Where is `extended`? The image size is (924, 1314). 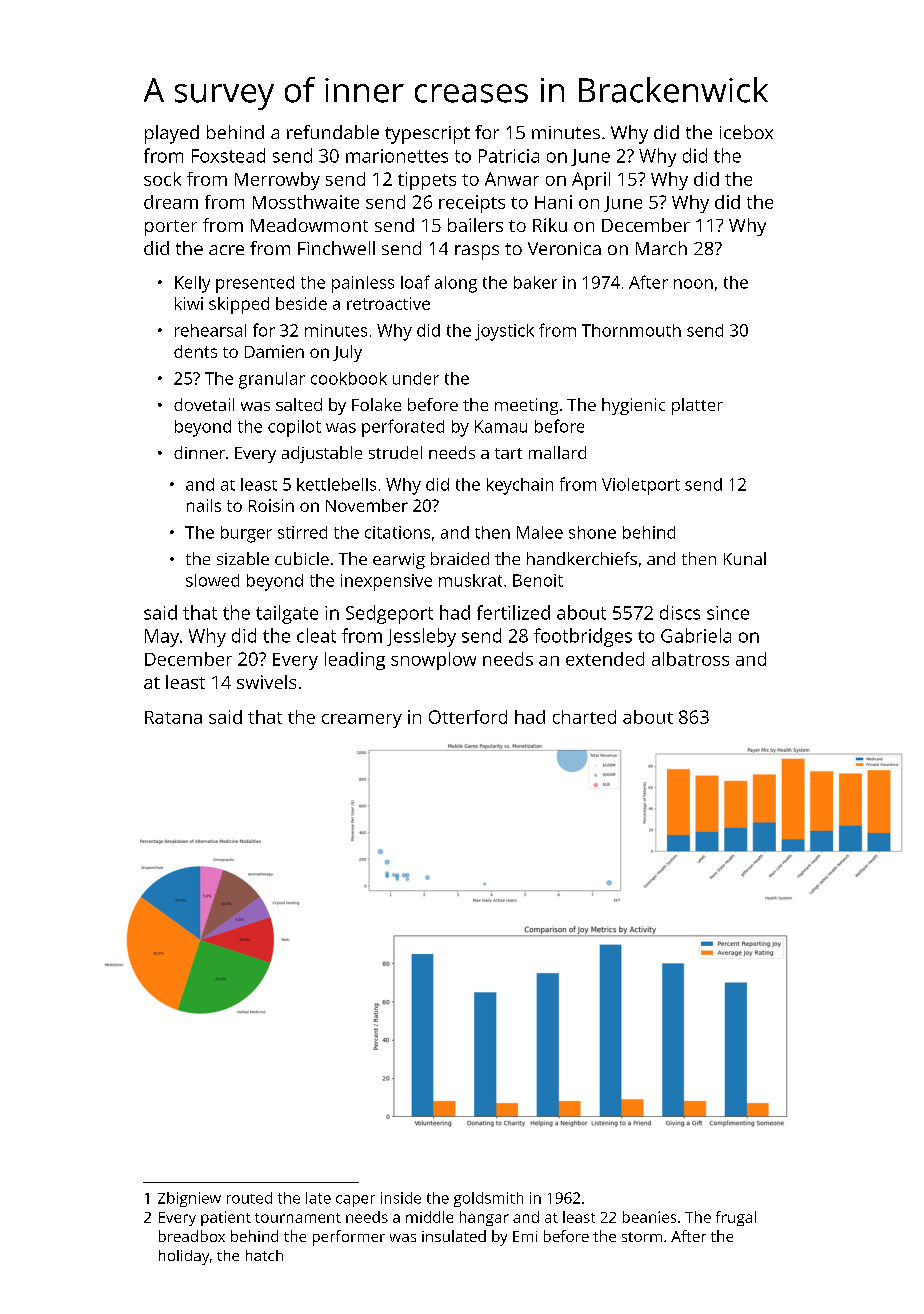
extended is located at coordinates (605, 659).
